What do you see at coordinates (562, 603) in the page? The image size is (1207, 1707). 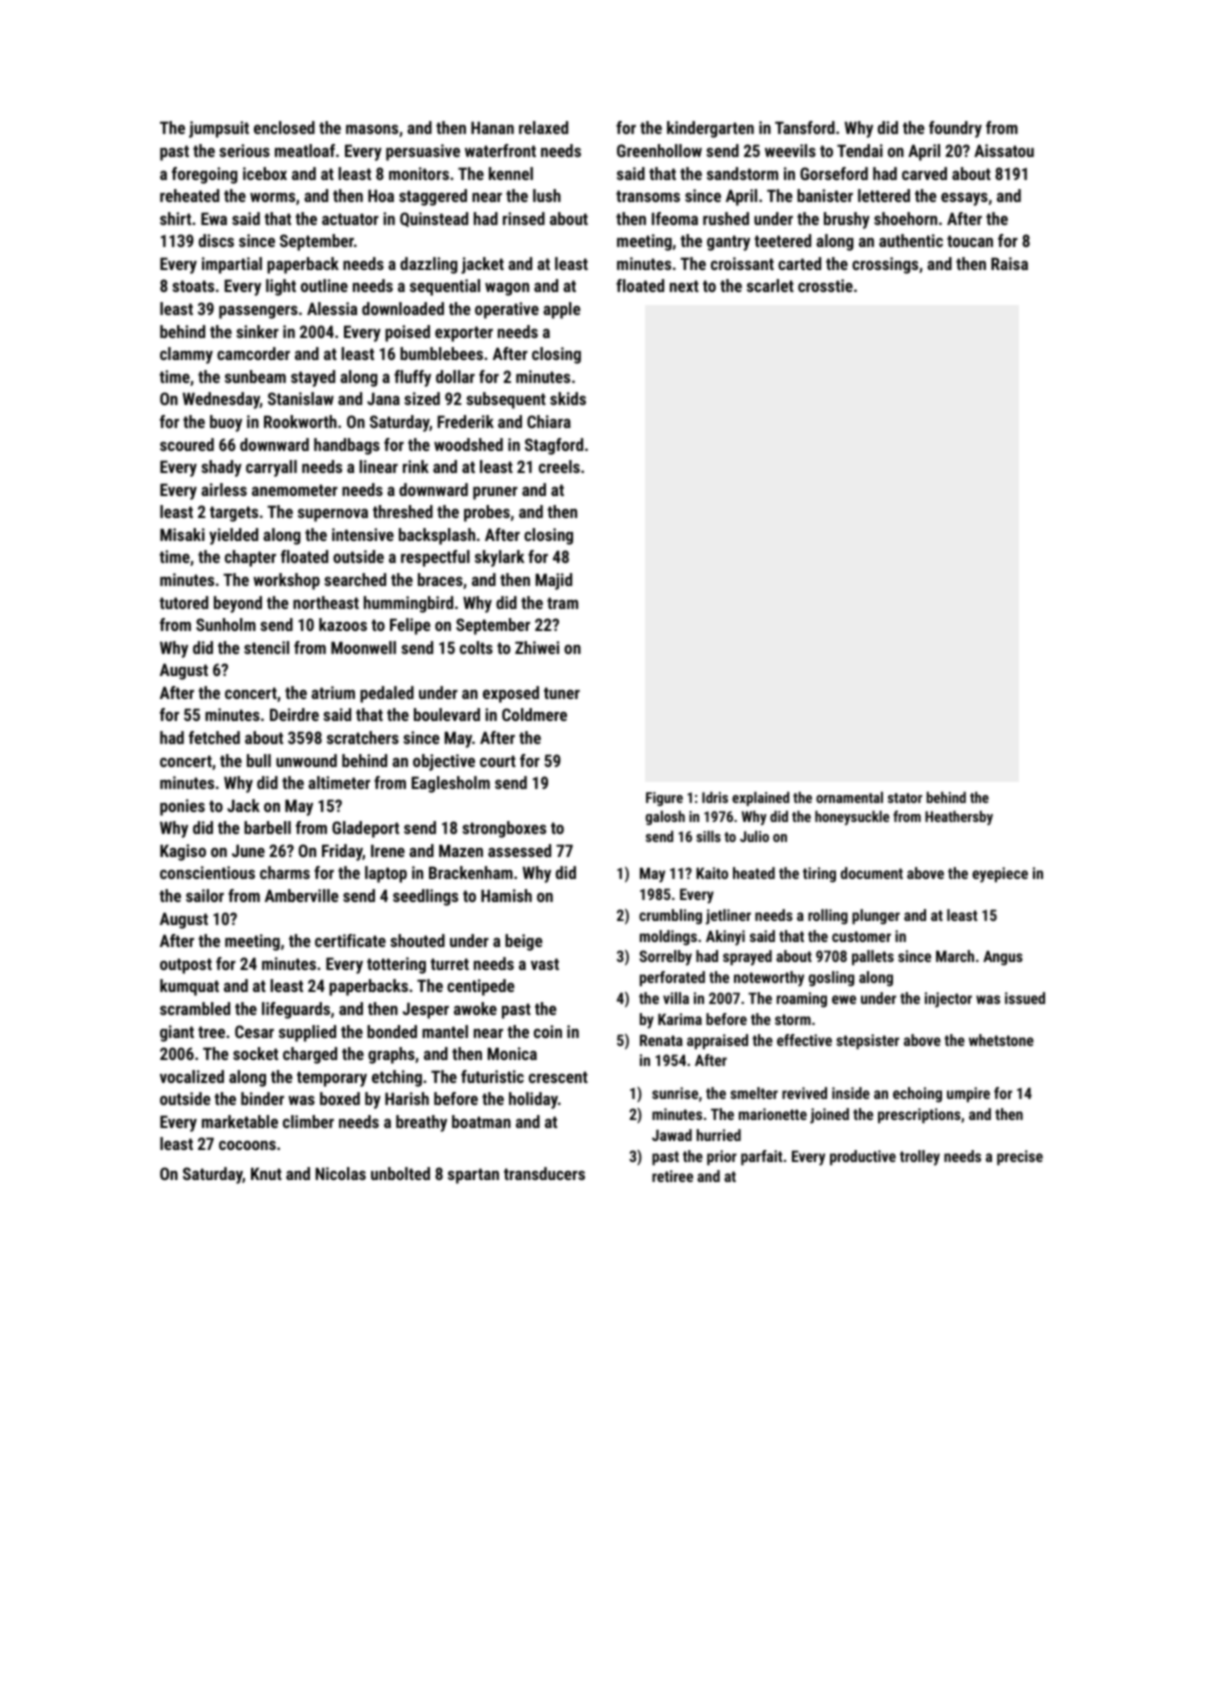 I see `tram` at bounding box center [562, 603].
